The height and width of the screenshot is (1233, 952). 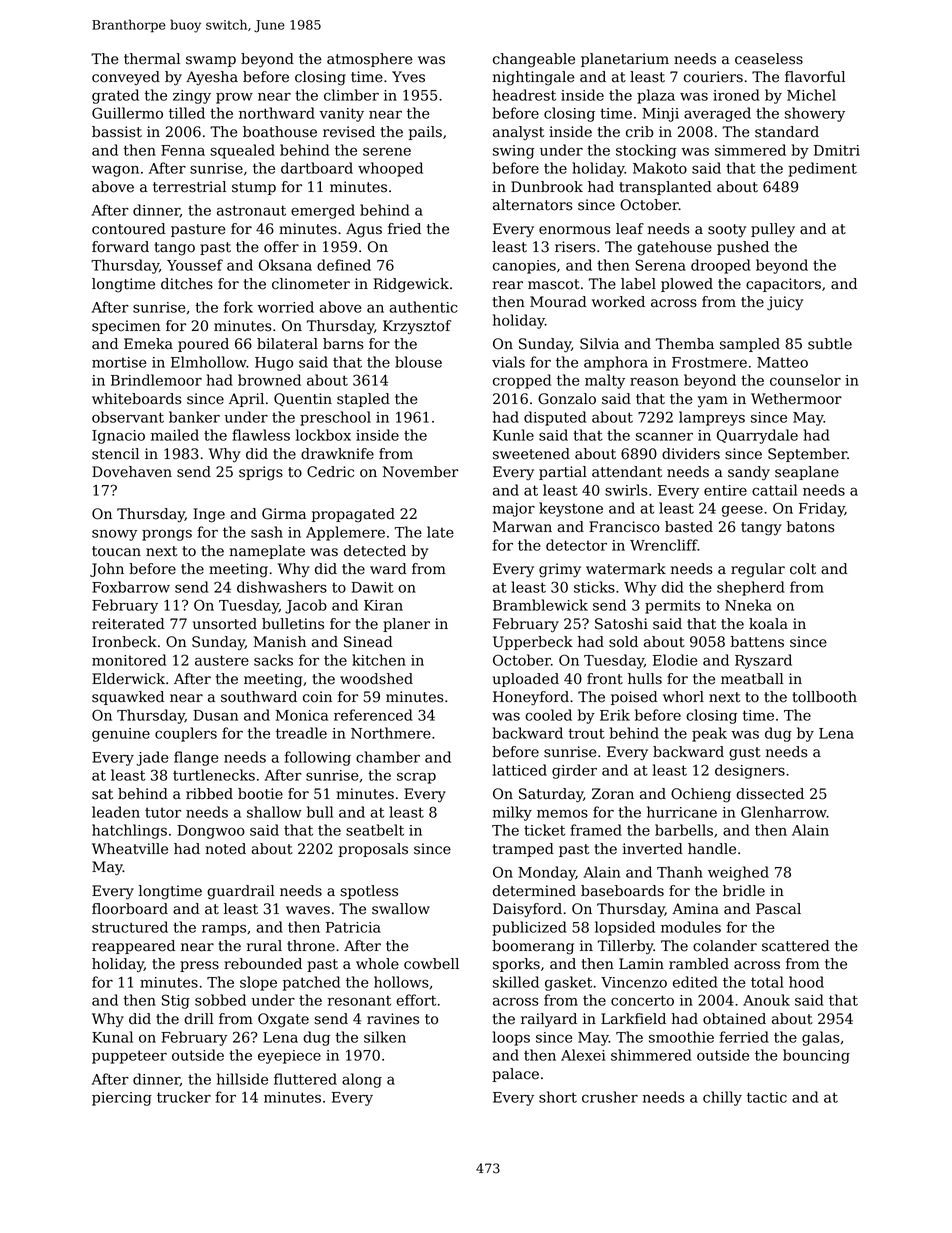 I want to click on press, so click(x=199, y=966).
